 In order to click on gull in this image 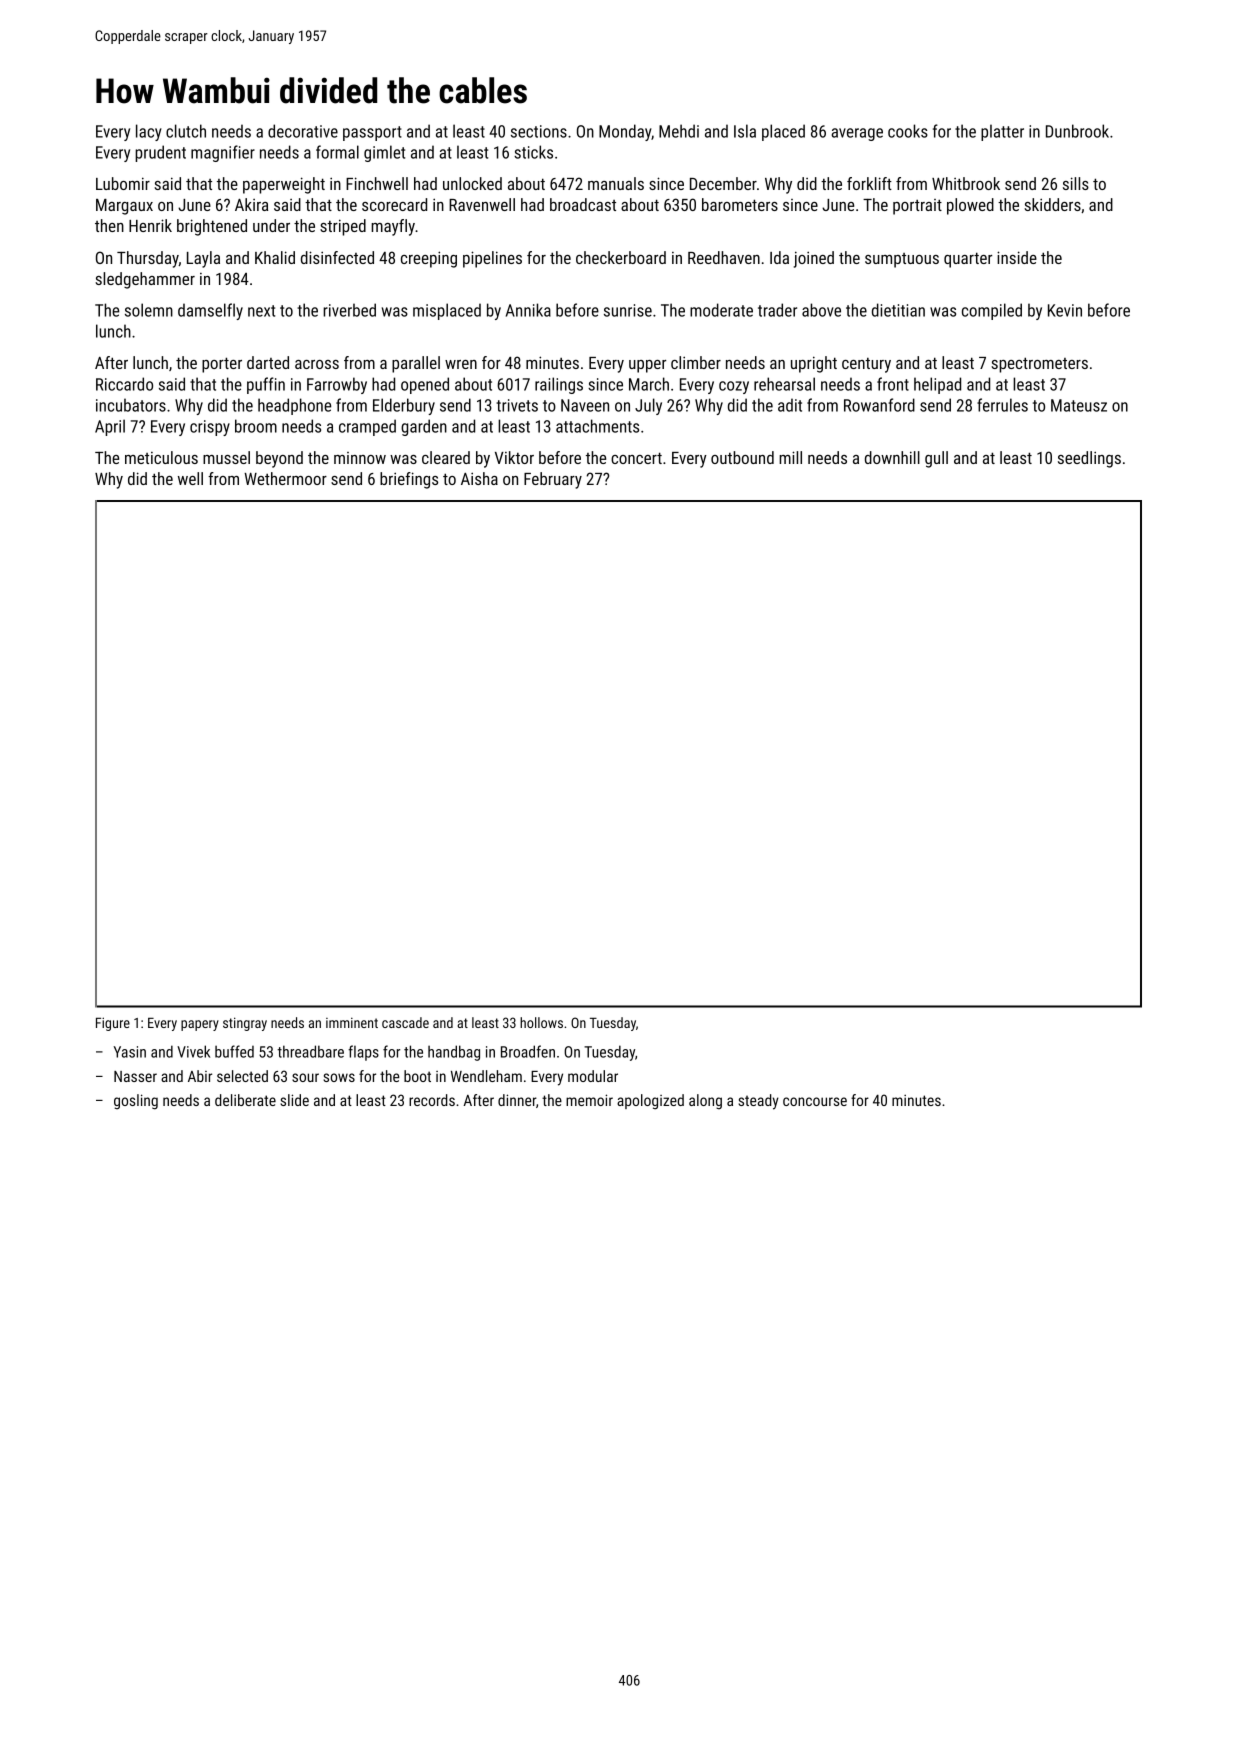, I will do `click(936, 459)`.
